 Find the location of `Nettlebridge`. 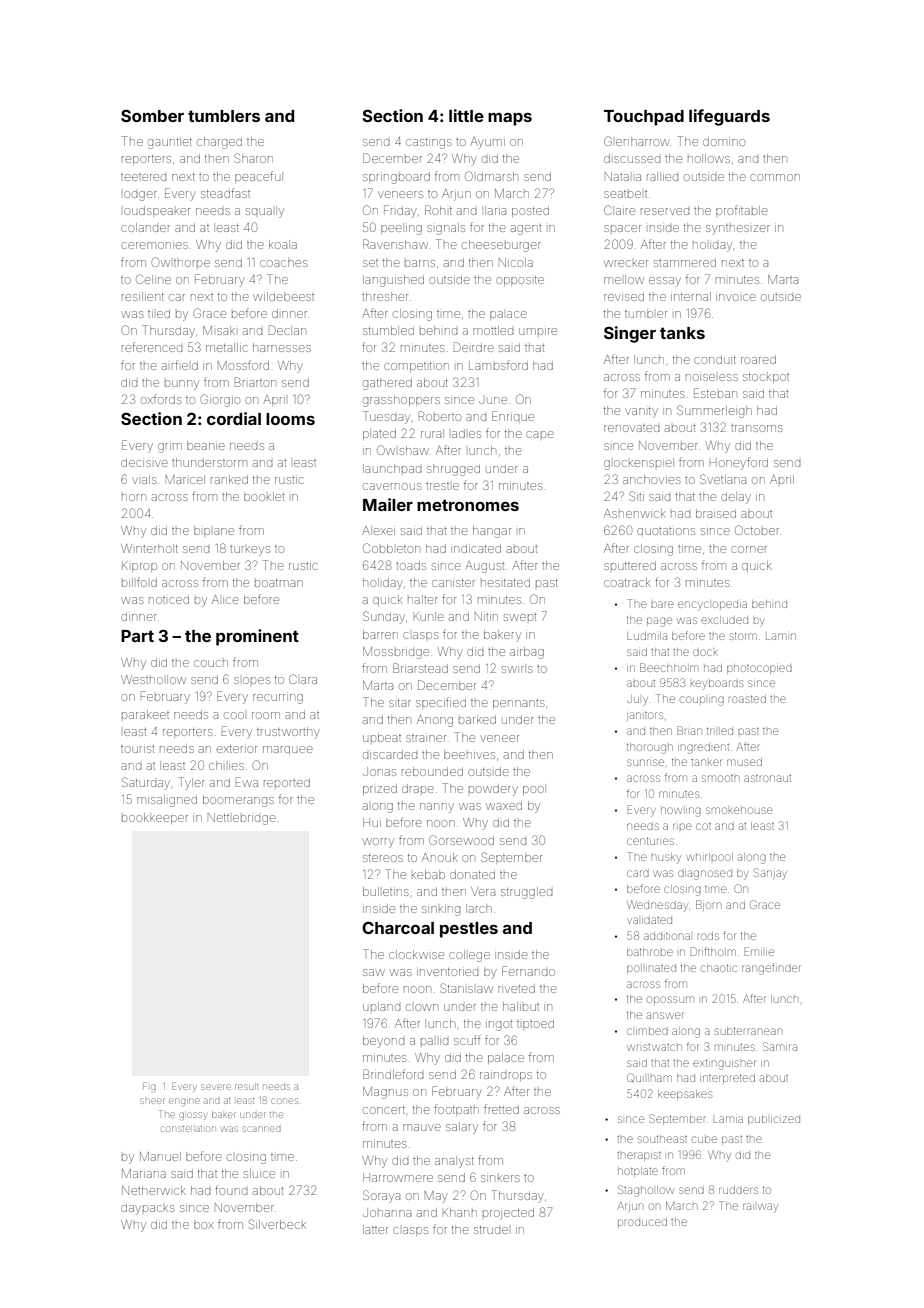

Nettlebridge is located at coordinates (242, 819).
